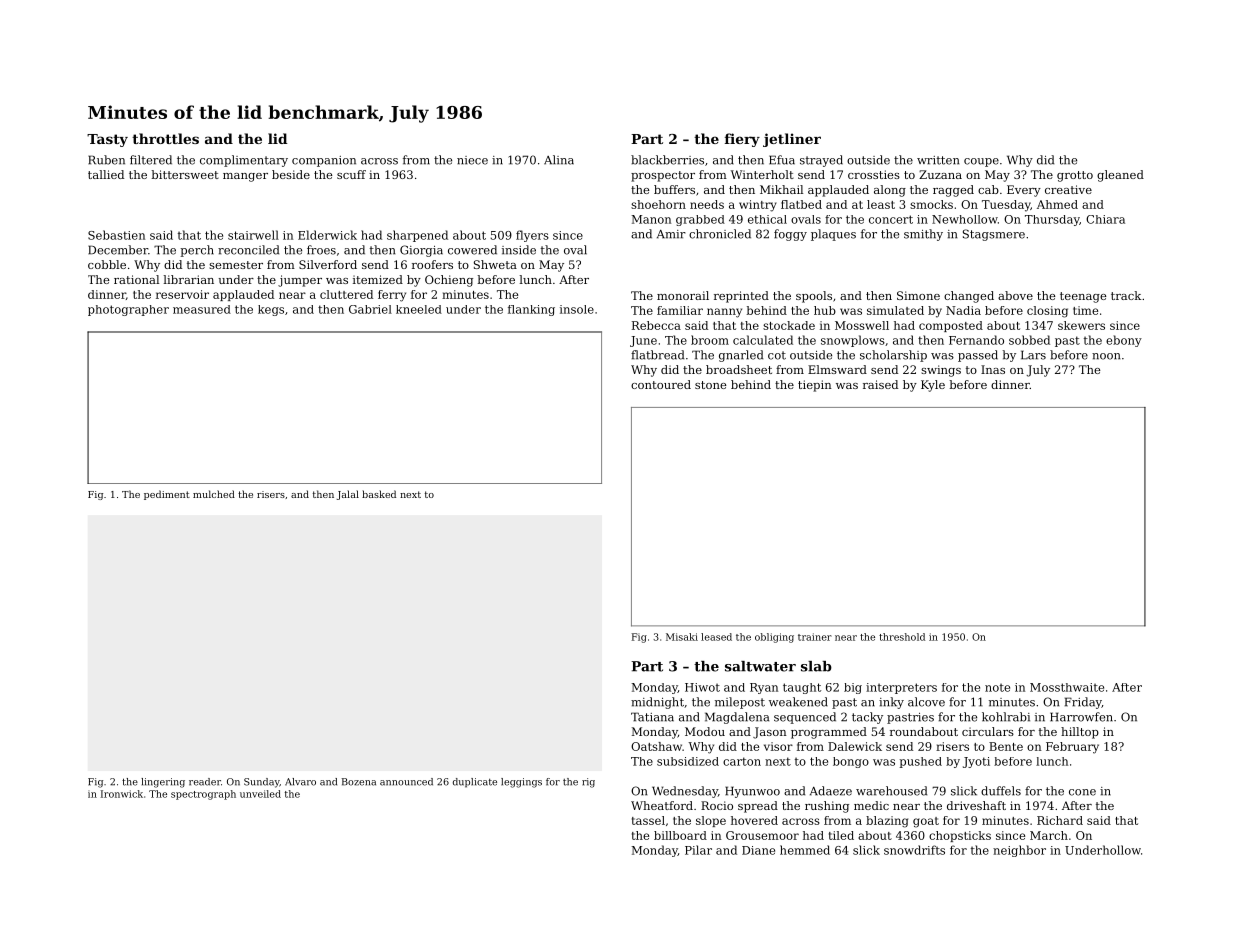  What do you see at coordinates (348, 495) in the screenshot?
I see `Jalal` at bounding box center [348, 495].
